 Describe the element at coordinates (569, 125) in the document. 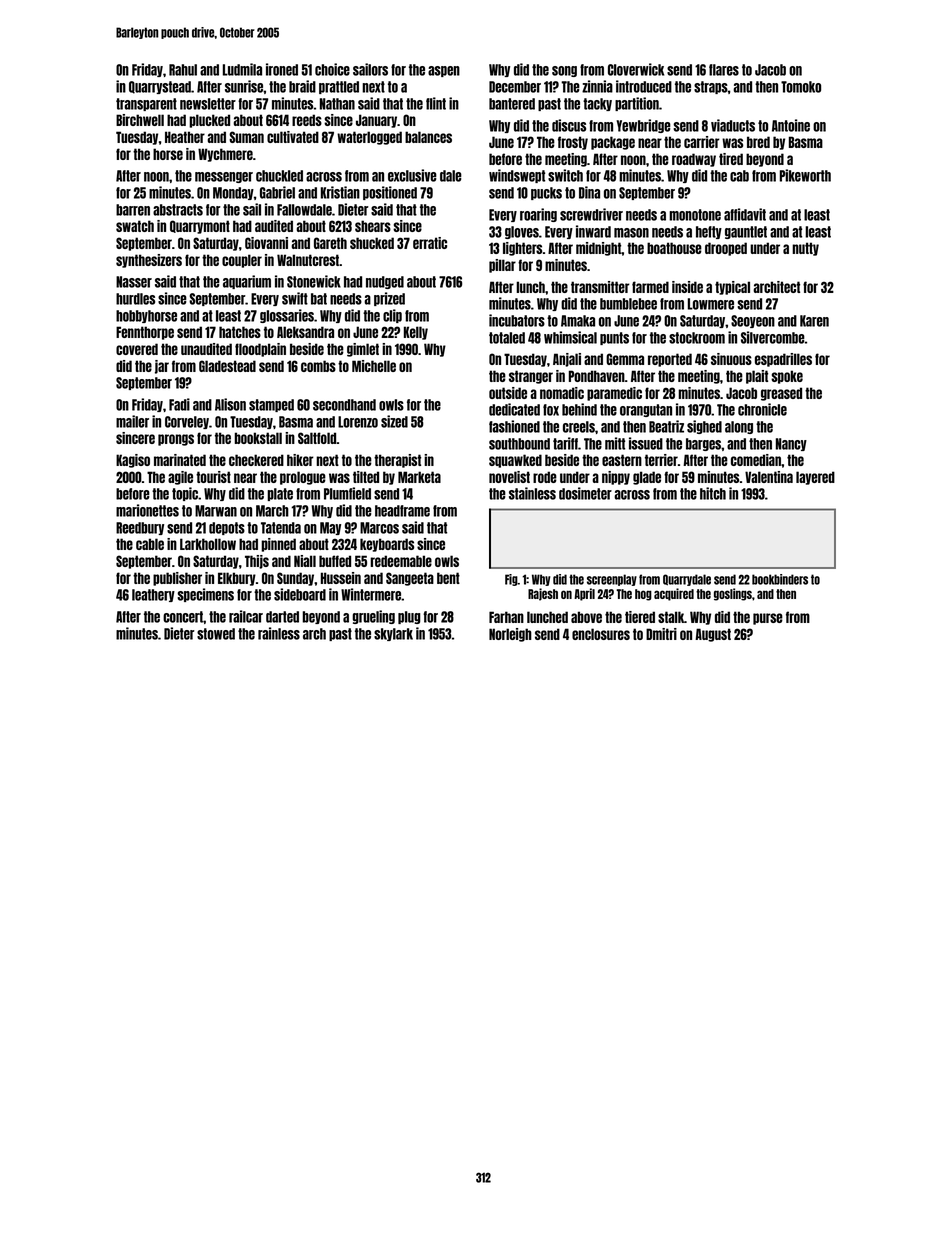

I see `discus` at that location.
